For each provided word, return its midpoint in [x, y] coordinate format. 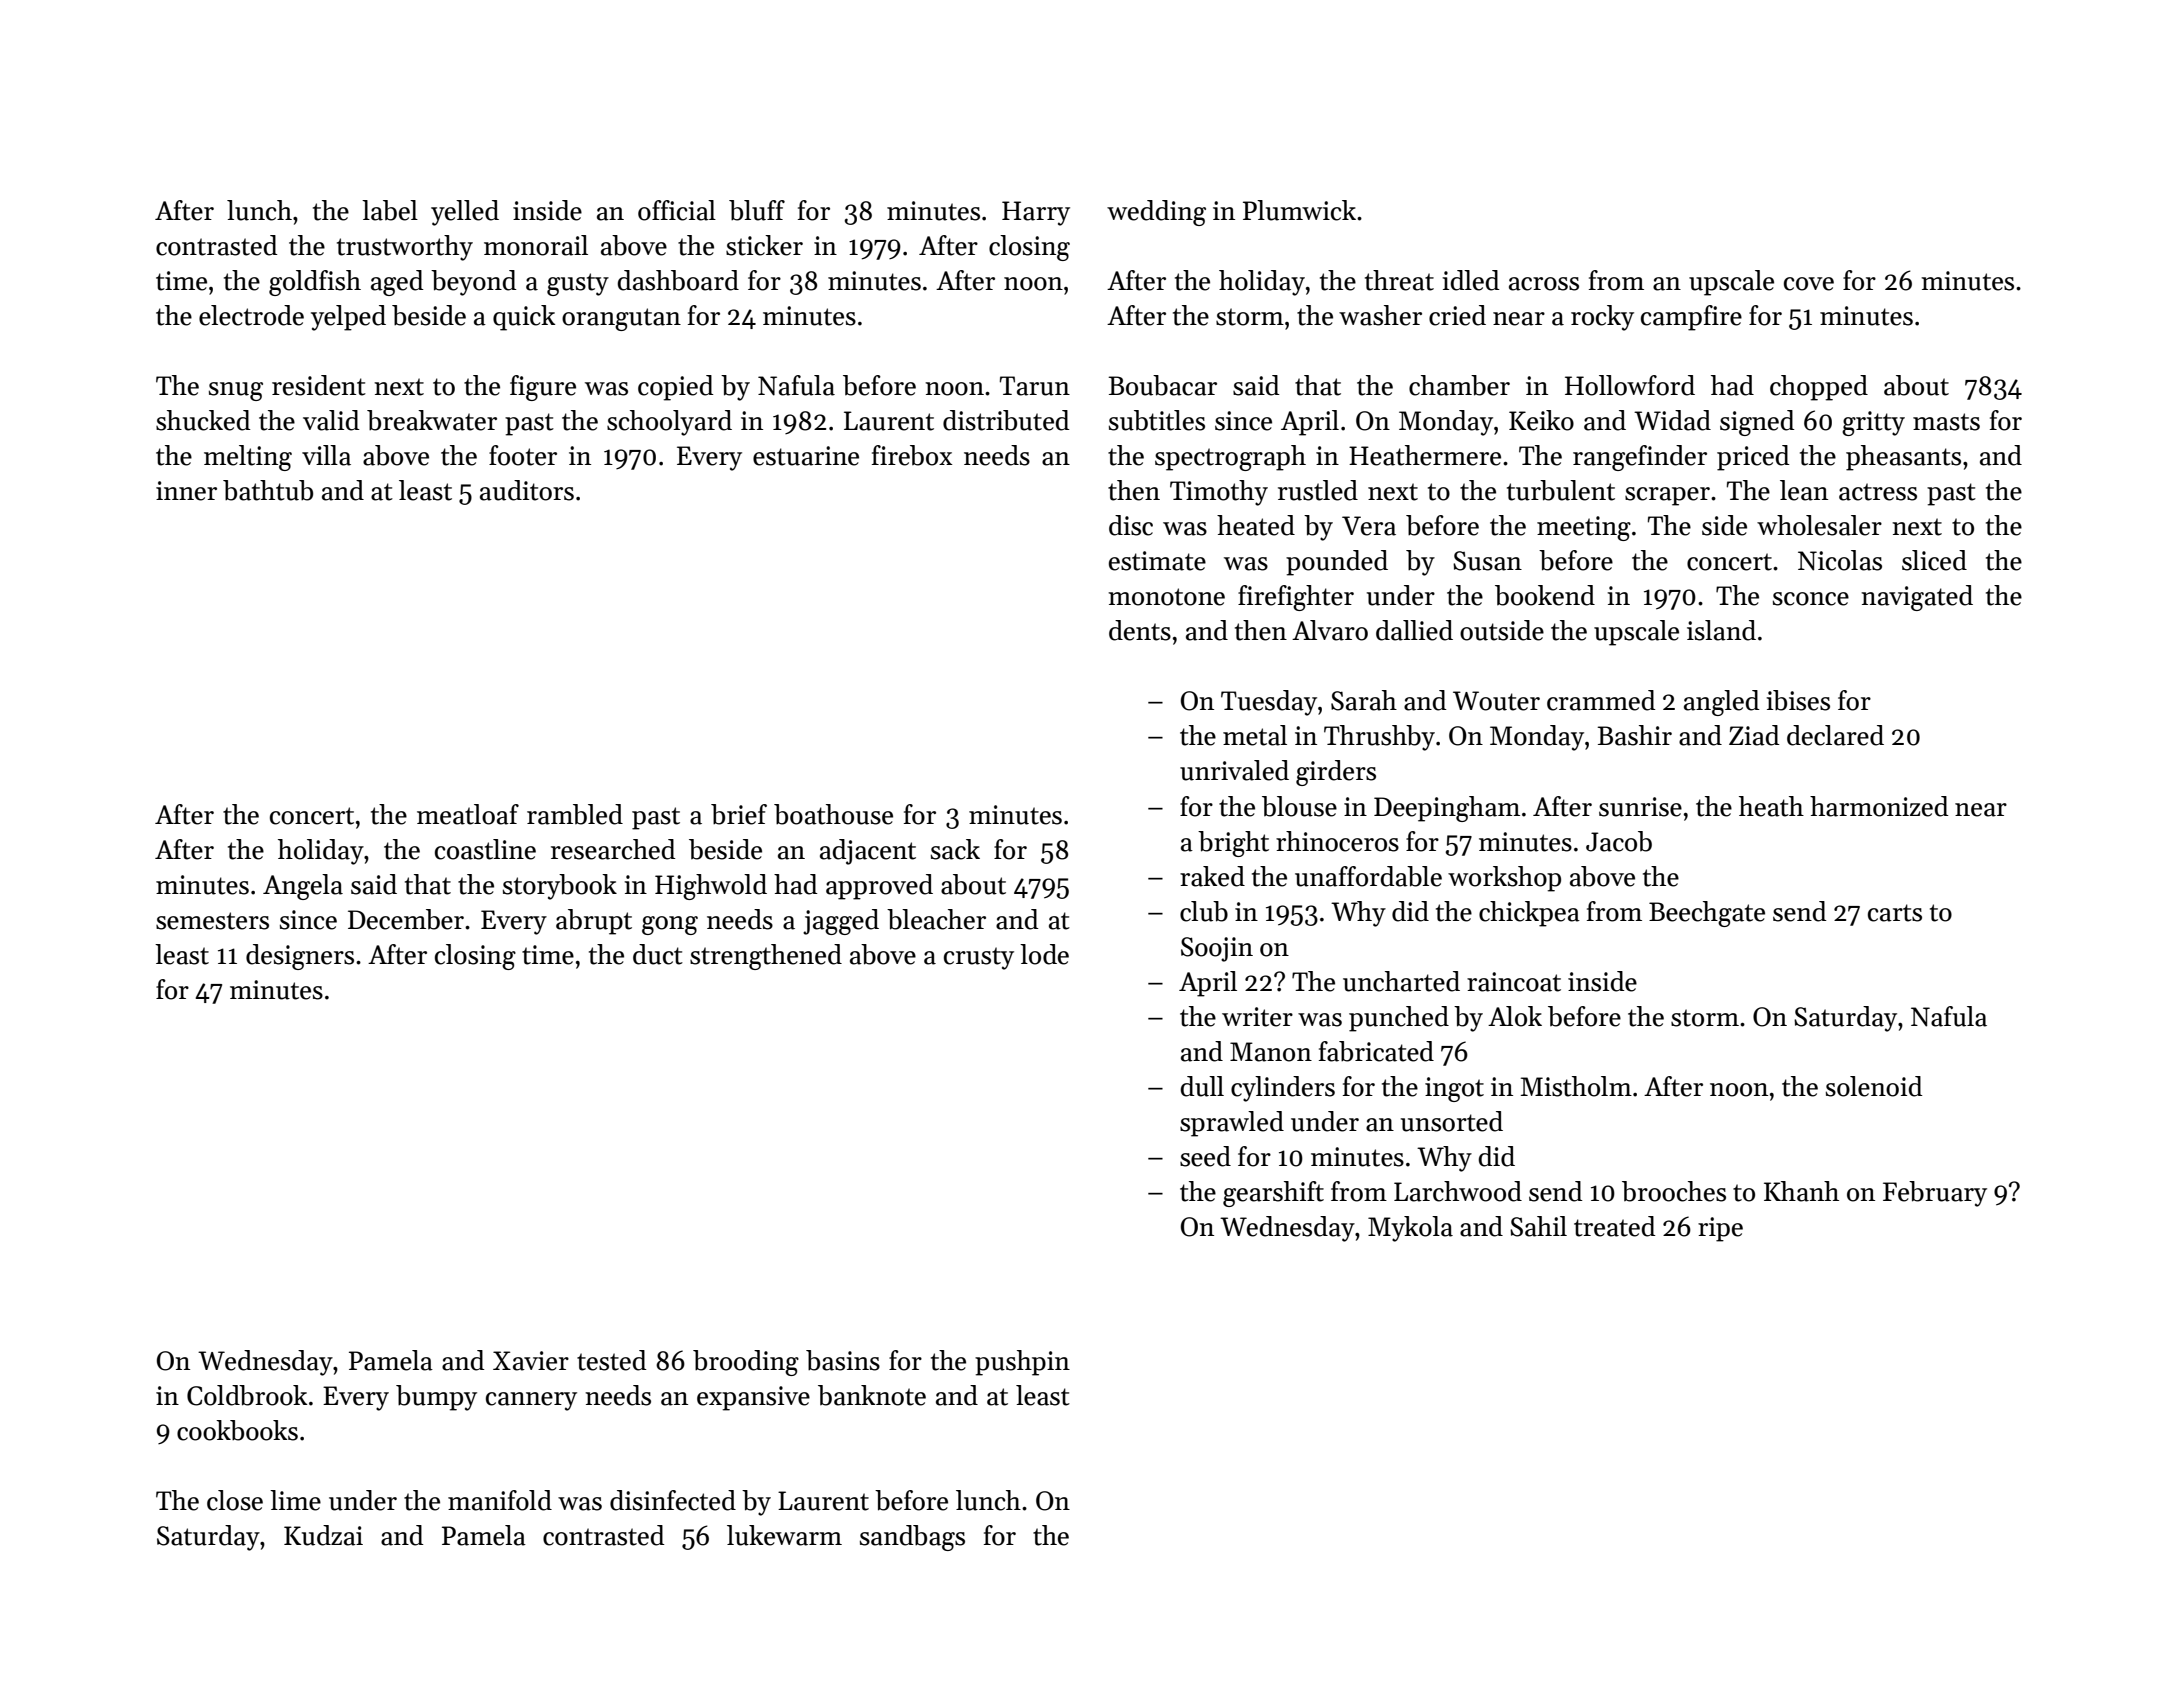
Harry [1036, 213]
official [677, 210]
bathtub [268, 490]
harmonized [1879, 806]
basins [843, 1360]
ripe [1720, 1229]
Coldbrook [247, 1395]
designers [300, 957]
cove [1809, 284]
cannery [531, 1401]
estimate [1157, 561]
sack [955, 849]
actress [1878, 492]
